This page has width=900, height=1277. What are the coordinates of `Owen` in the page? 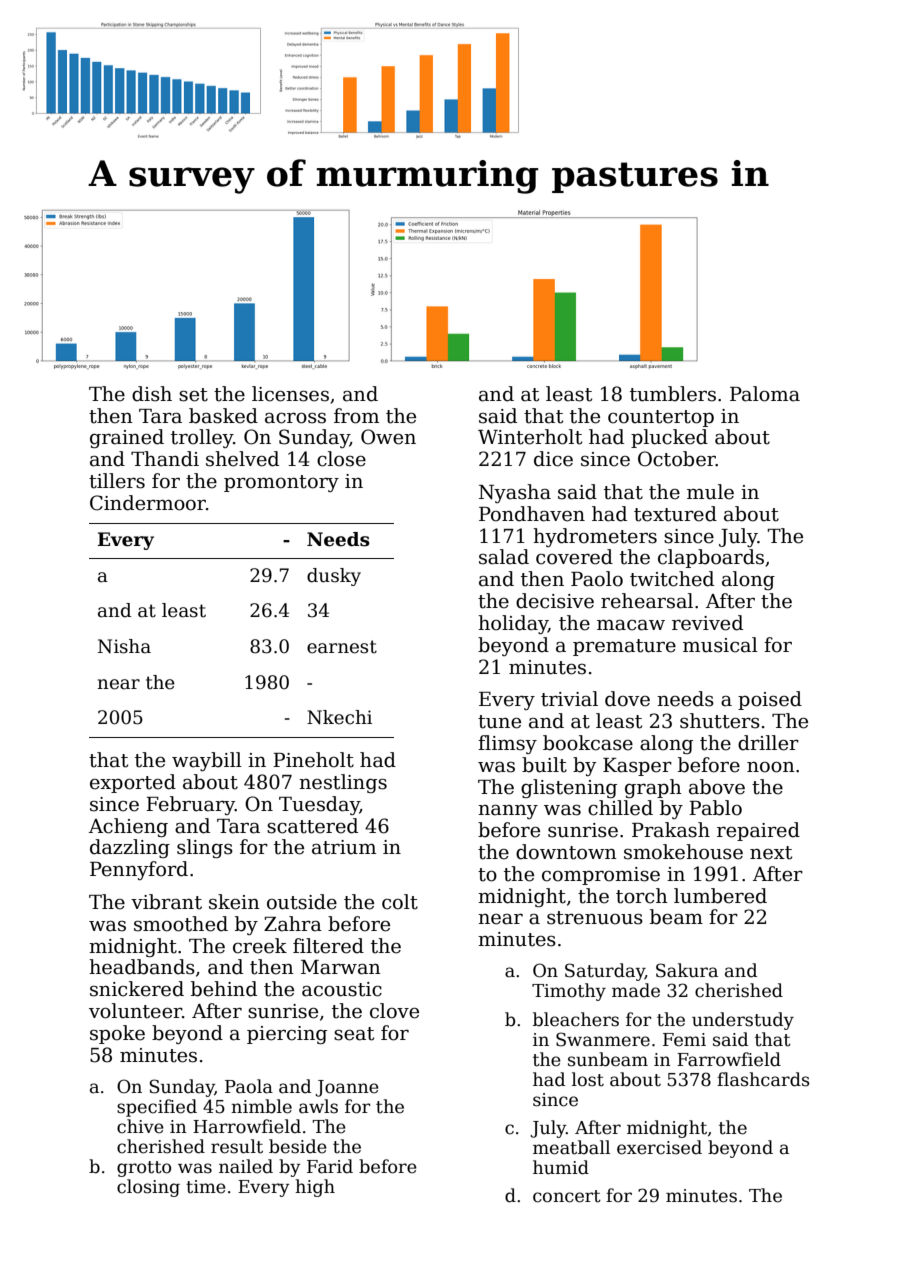 It's located at (388, 437).
